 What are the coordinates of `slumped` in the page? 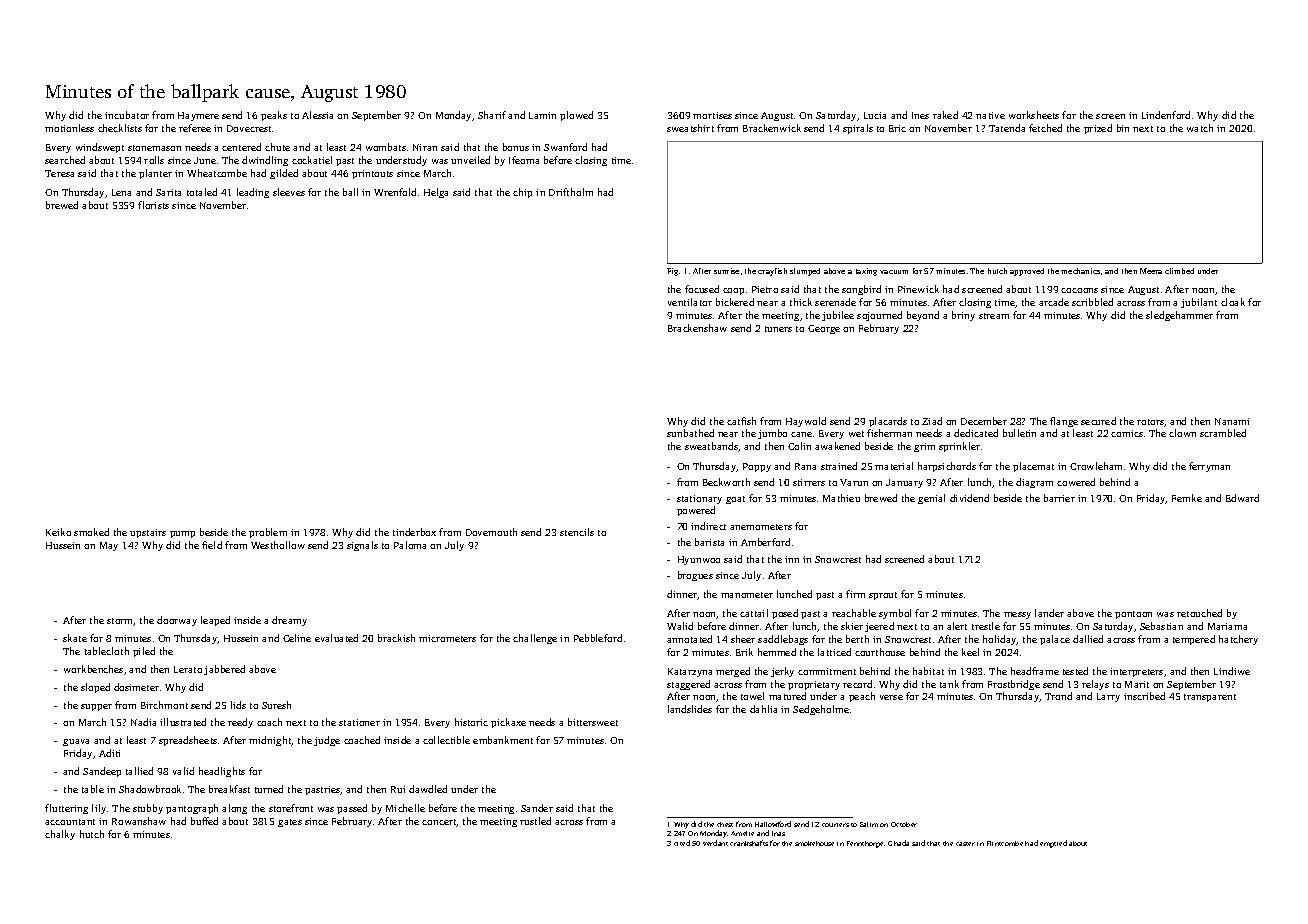 It's located at (805, 272).
